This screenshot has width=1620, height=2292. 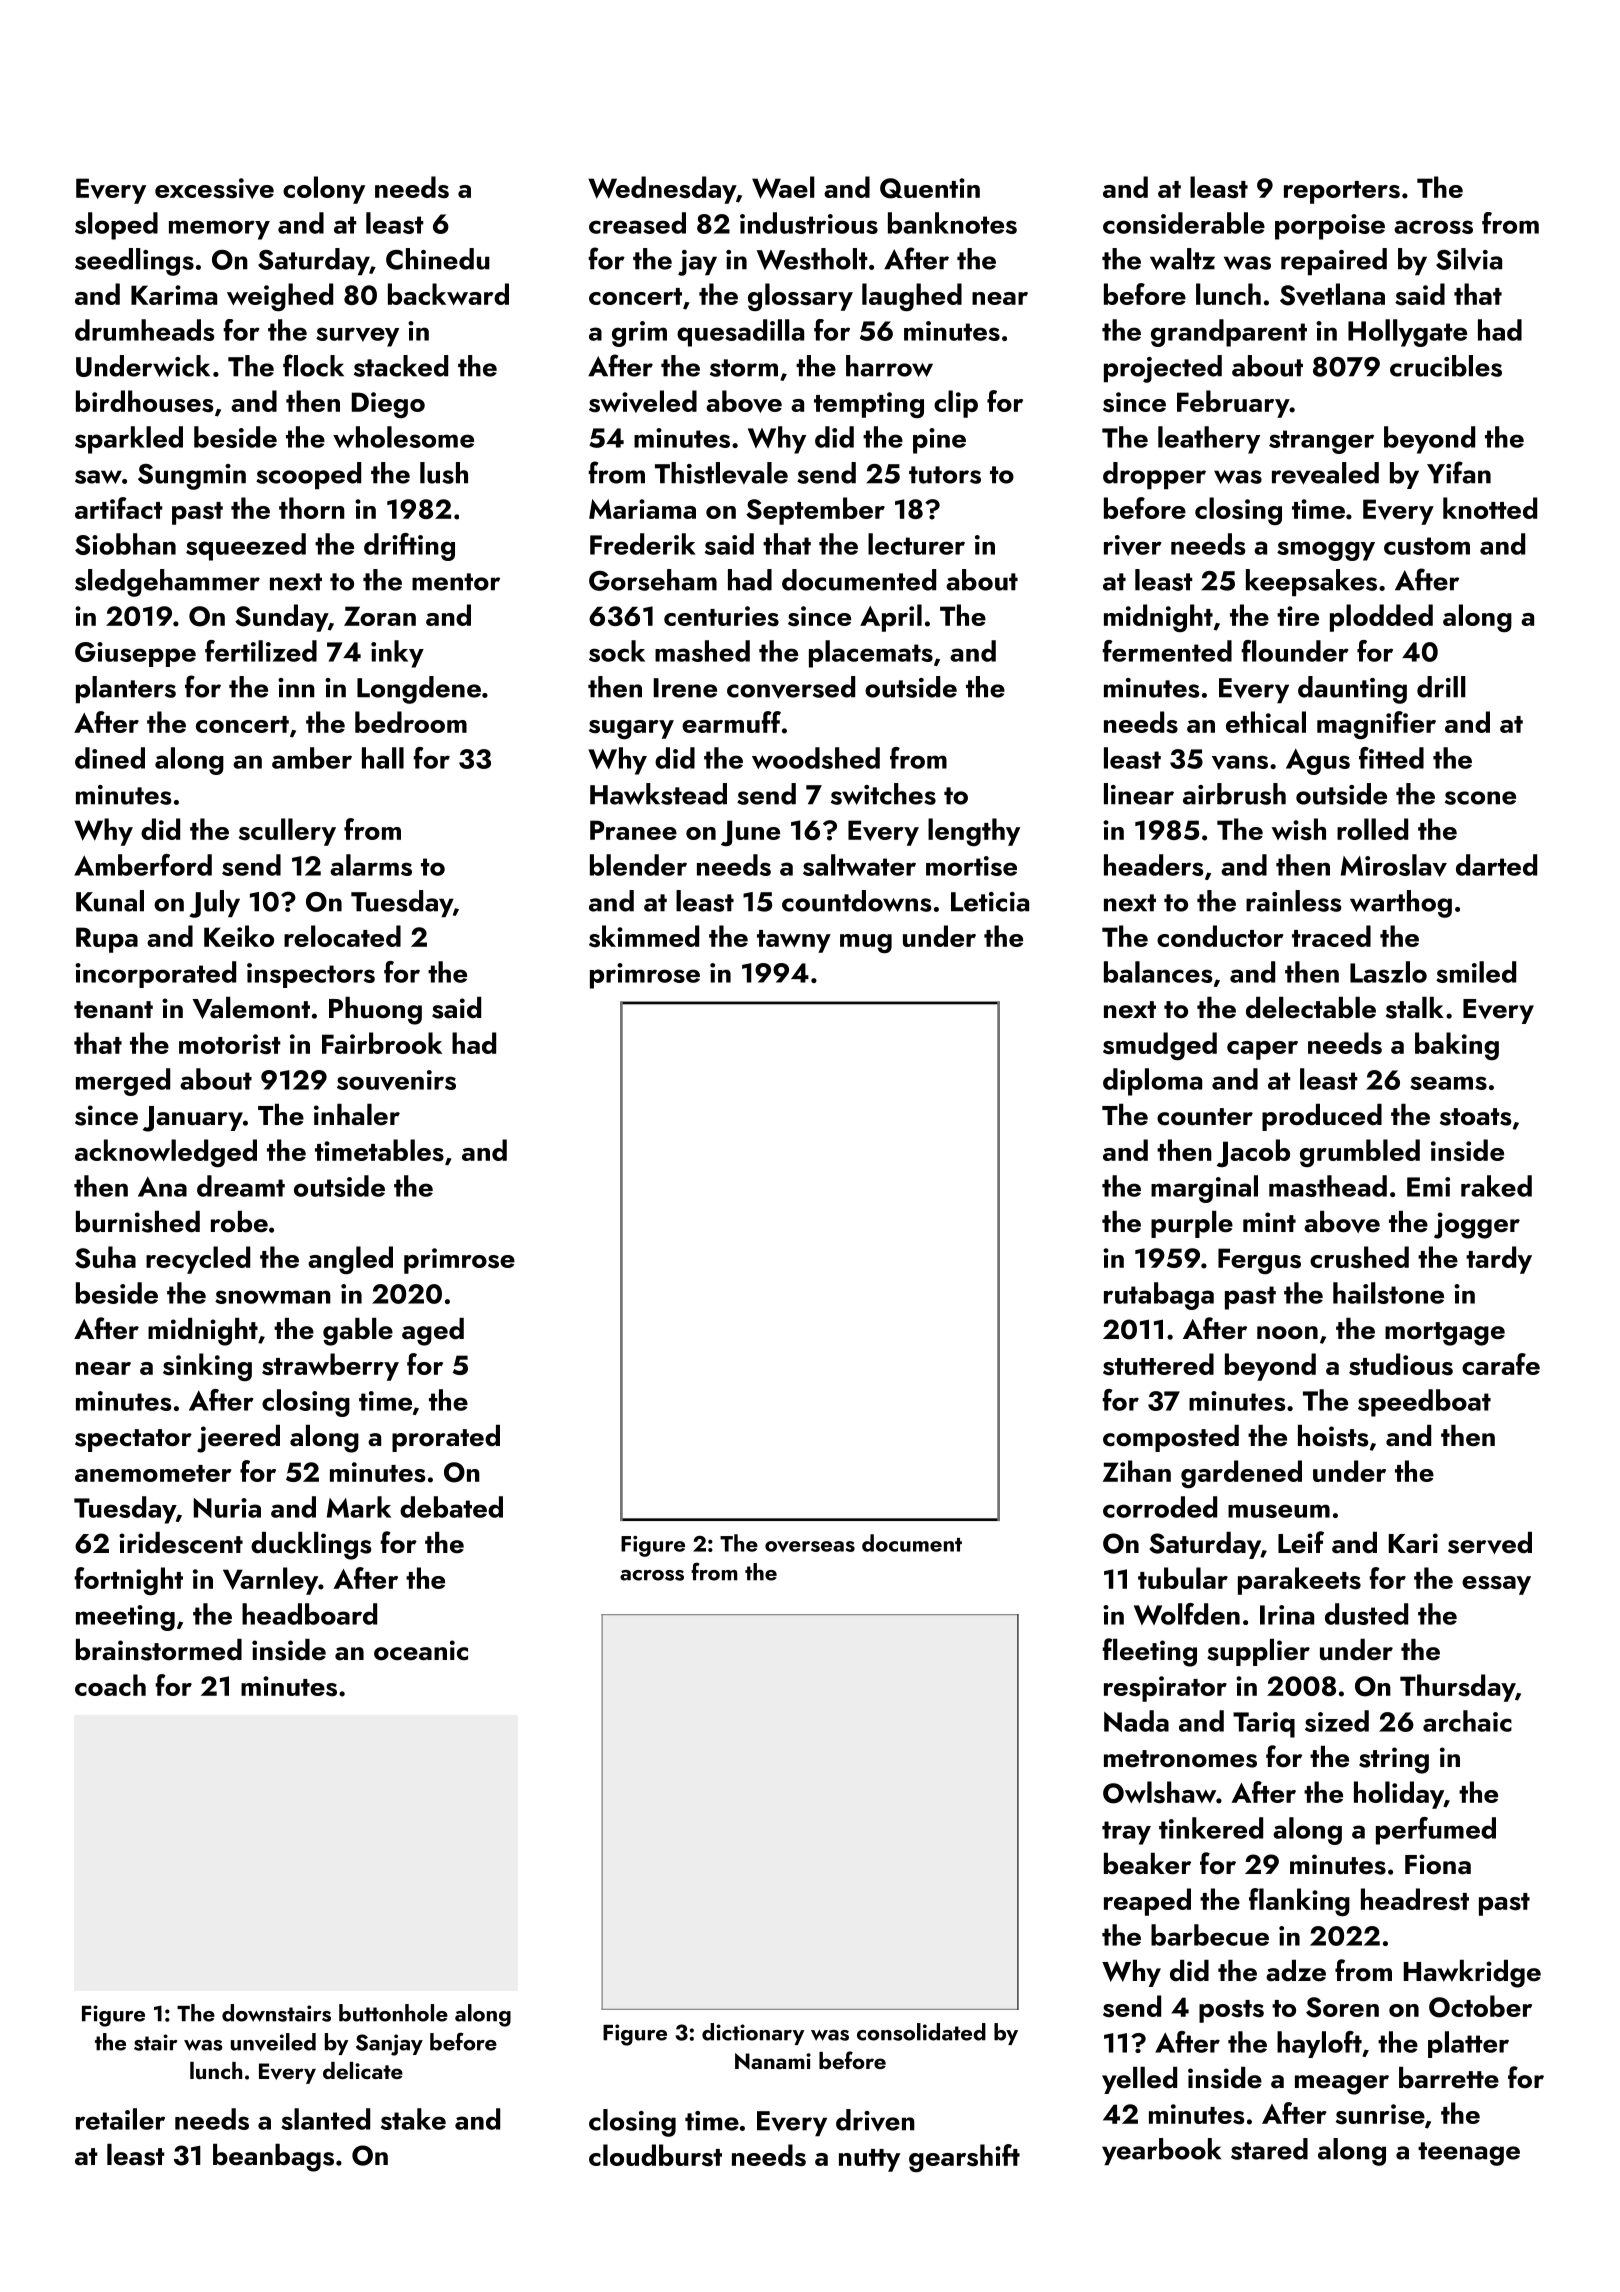 What do you see at coordinates (889, 366) in the screenshot?
I see `harrow` at bounding box center [889, 366].
